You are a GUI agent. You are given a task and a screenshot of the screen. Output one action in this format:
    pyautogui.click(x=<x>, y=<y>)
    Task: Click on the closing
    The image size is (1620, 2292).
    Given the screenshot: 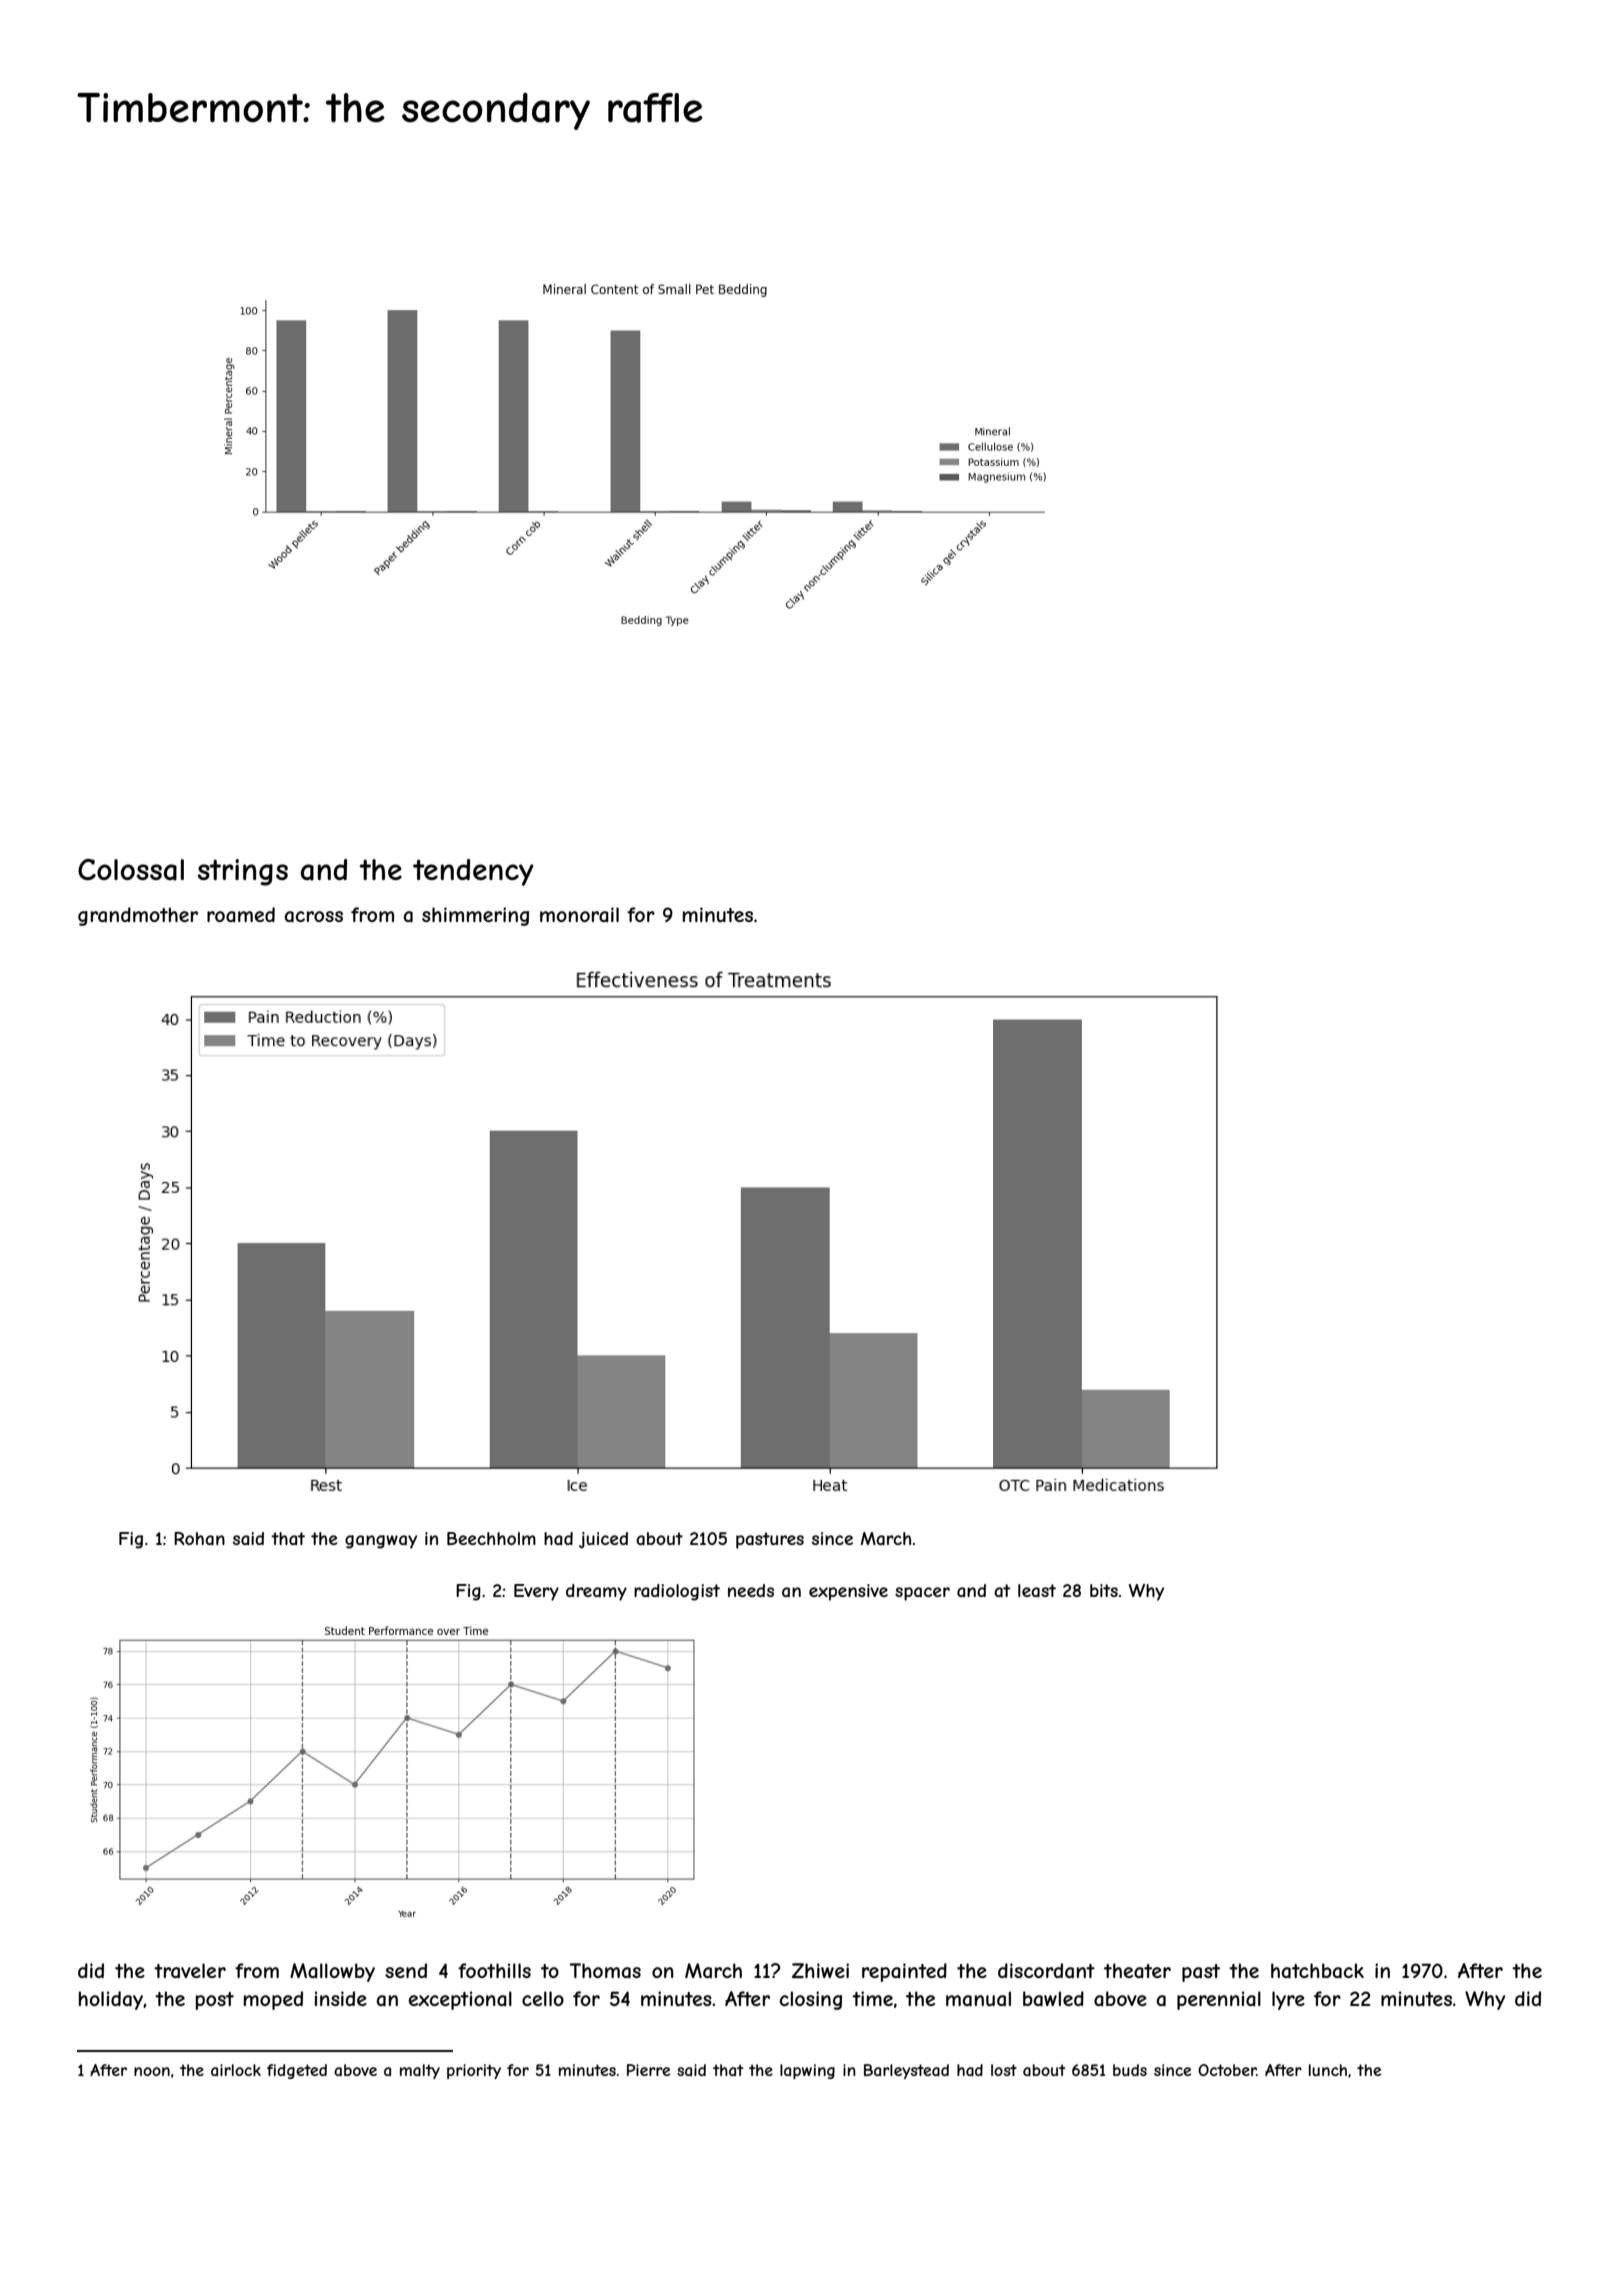 What is the action you would take?
    pyautogui.click(x=811, y=2000)
